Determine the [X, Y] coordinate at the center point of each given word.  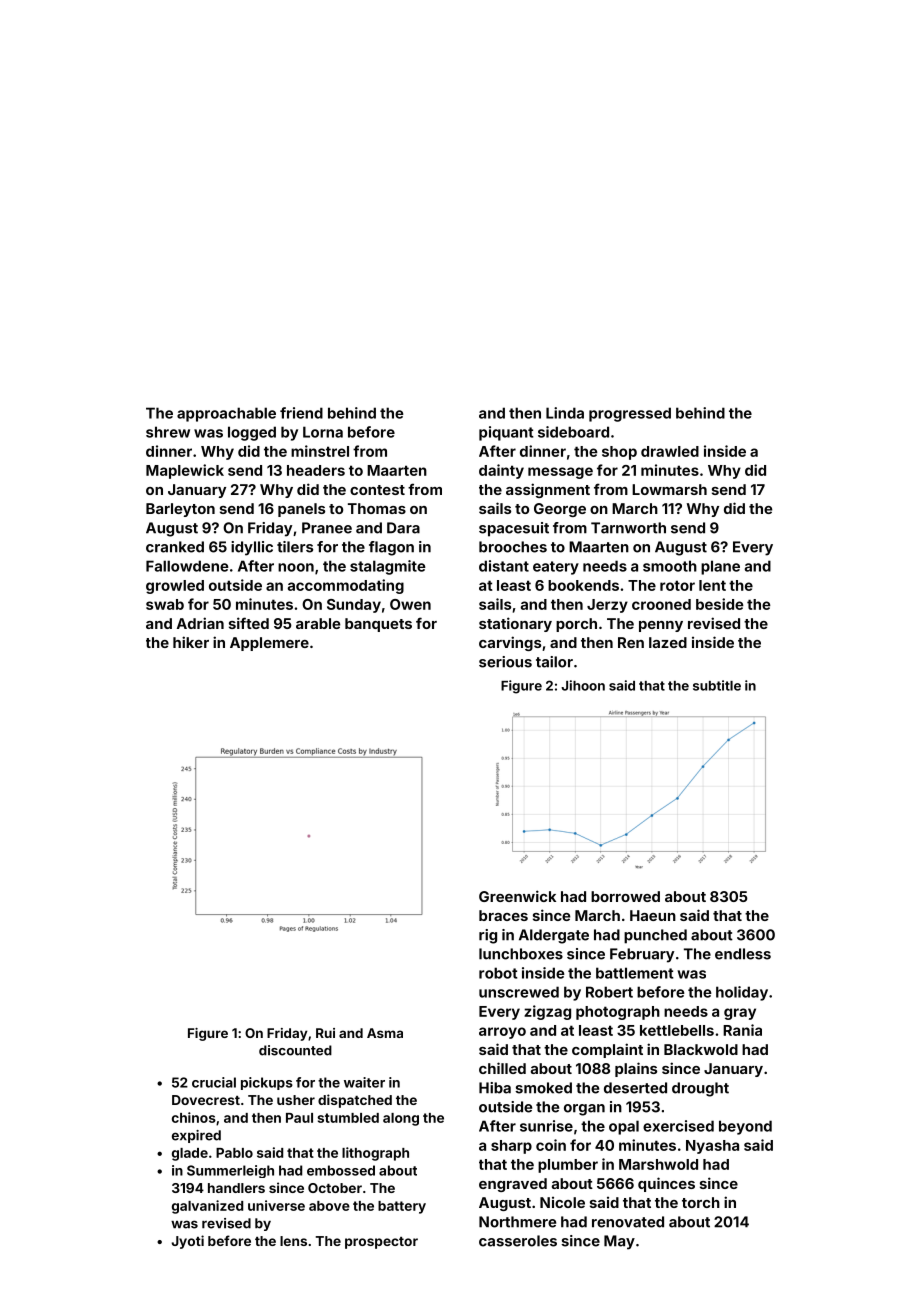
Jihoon [583, 685]
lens [293, 1241]
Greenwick [517, 896]
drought [700, 1089]
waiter [364, 1082]
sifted [249, 623]
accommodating [346, 586]
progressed [630, 414]
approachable [226, 414]
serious [505, 662]
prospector [381, 1243]
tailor [554, 662]
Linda [565, 413]
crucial [214, 1082]
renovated [628, 1222]
